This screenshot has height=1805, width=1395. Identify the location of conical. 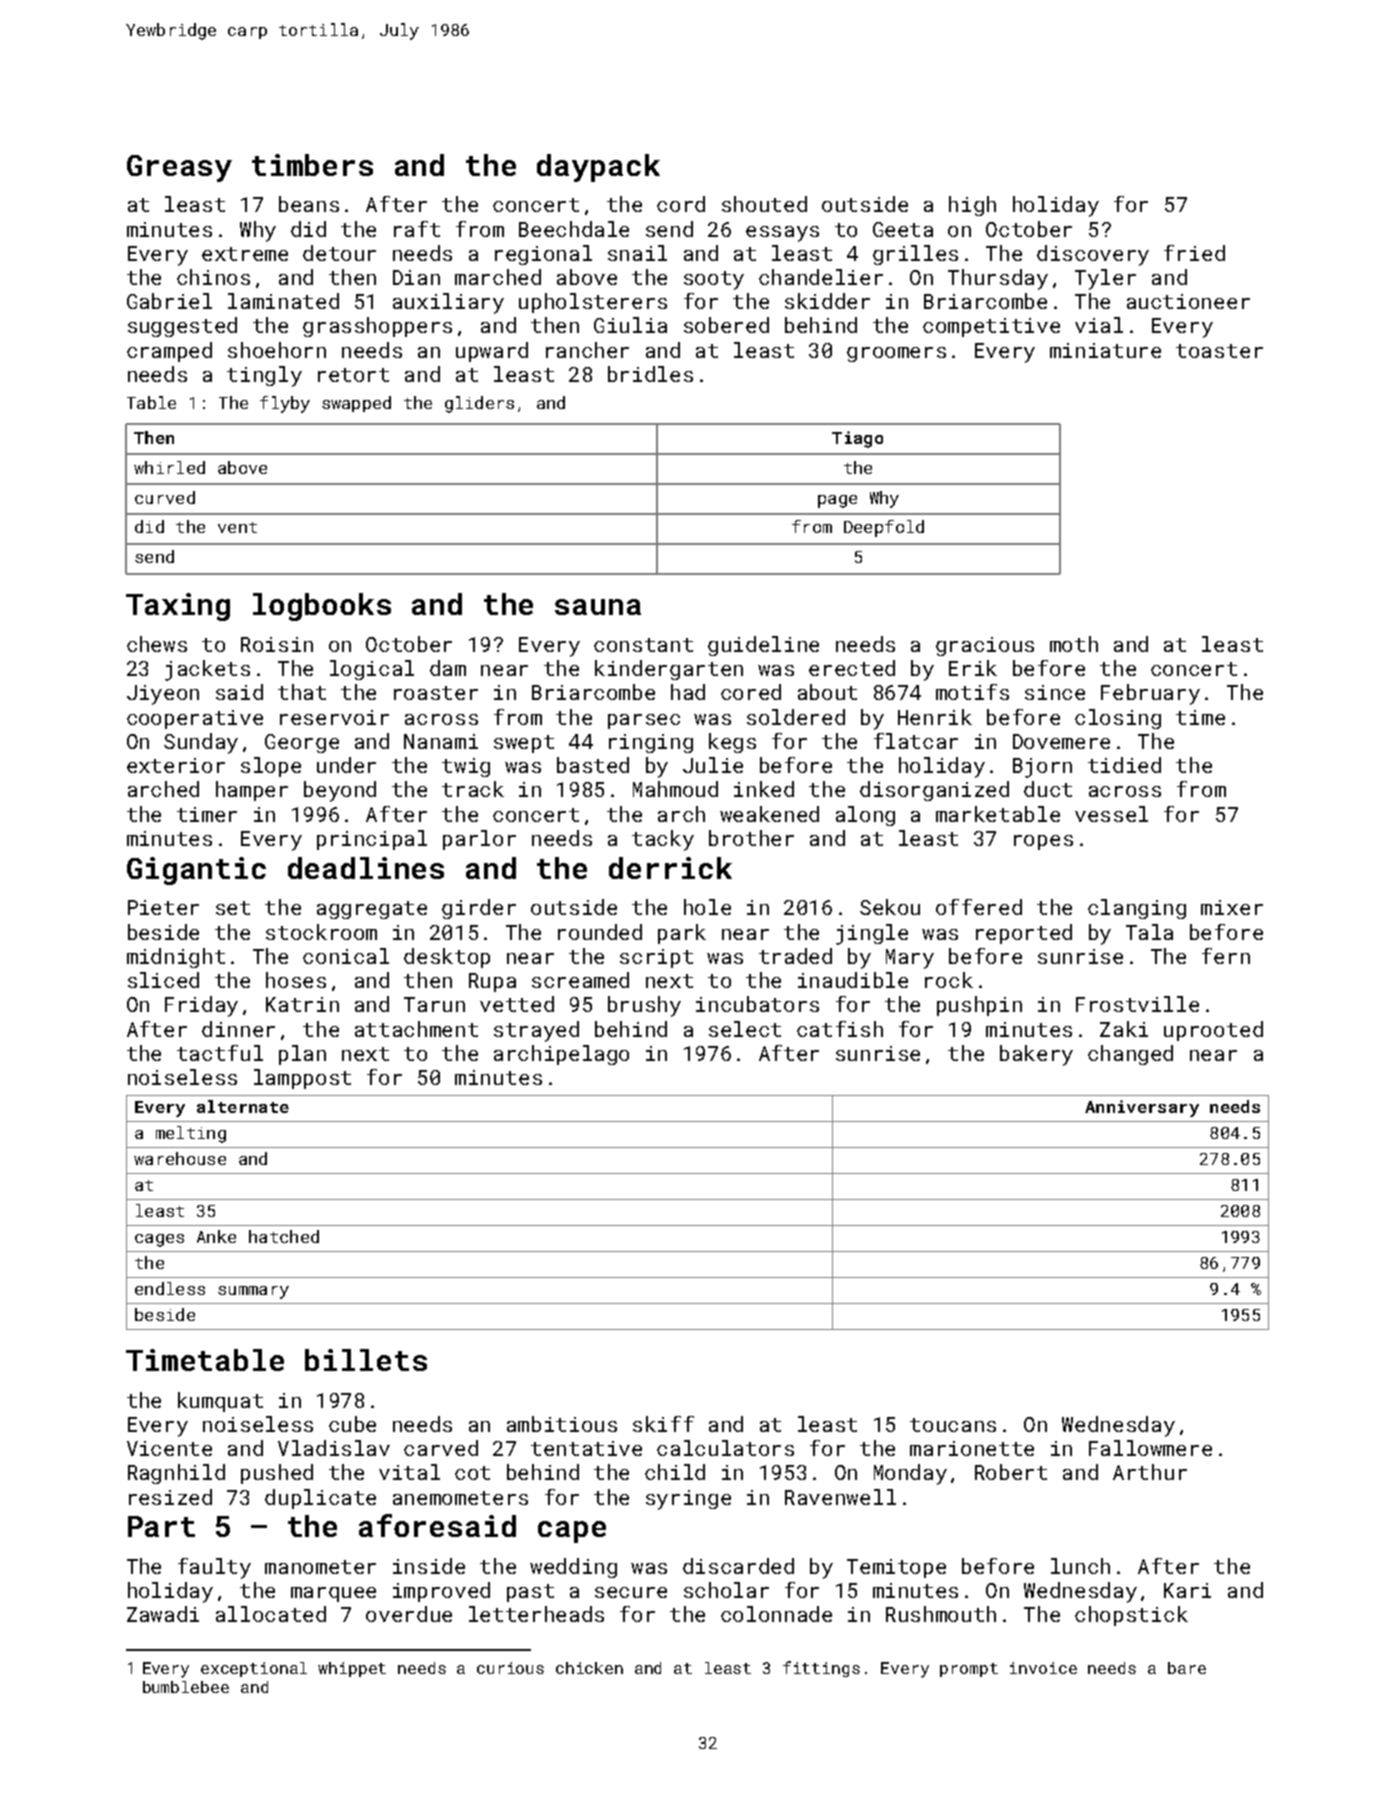
(346, 956).
